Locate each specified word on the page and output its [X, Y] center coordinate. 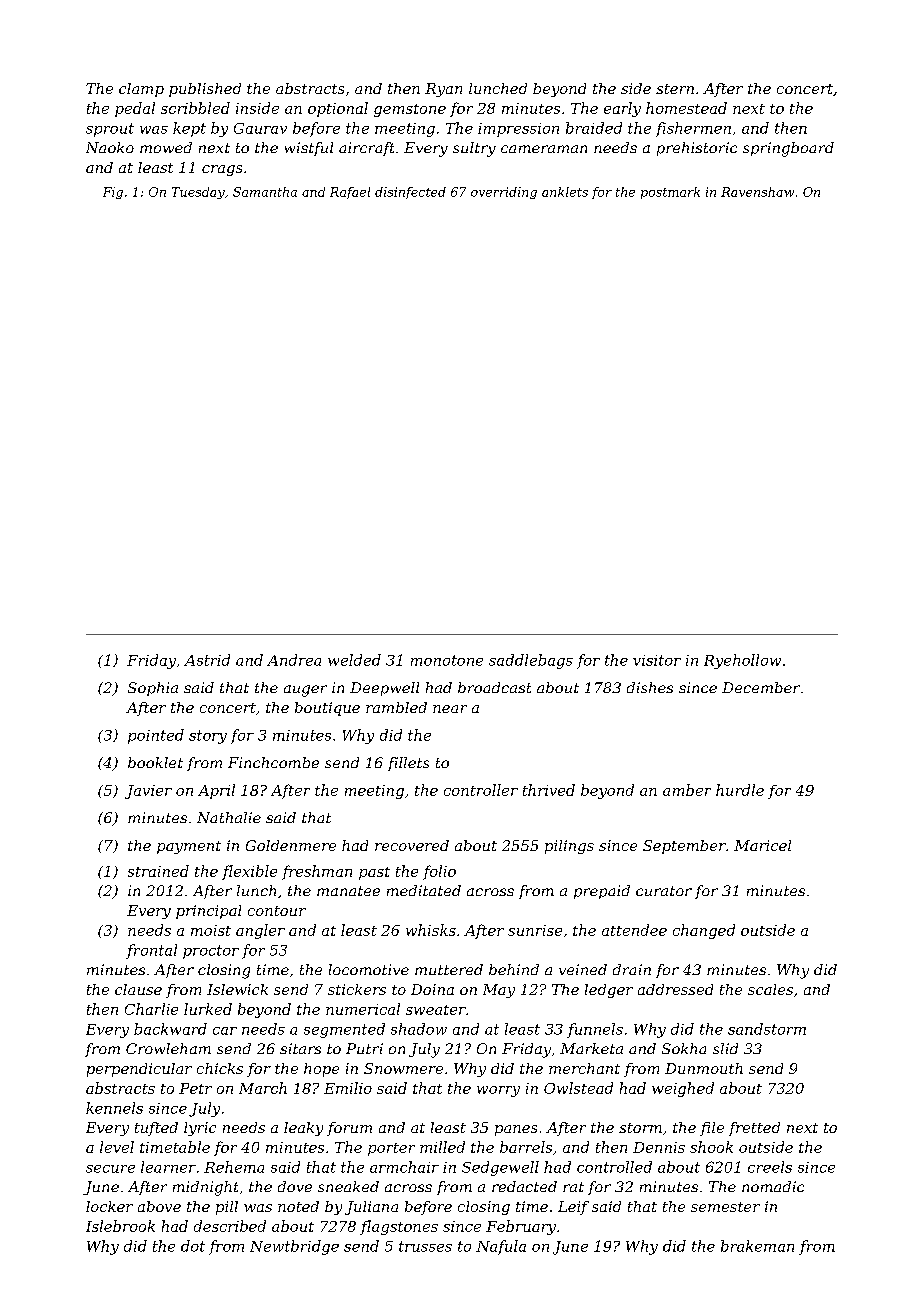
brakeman [757, 1246]
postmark [670, 193]
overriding [504, 193]
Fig [113, 193]
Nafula [501, 1247]
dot [193, 1246]
